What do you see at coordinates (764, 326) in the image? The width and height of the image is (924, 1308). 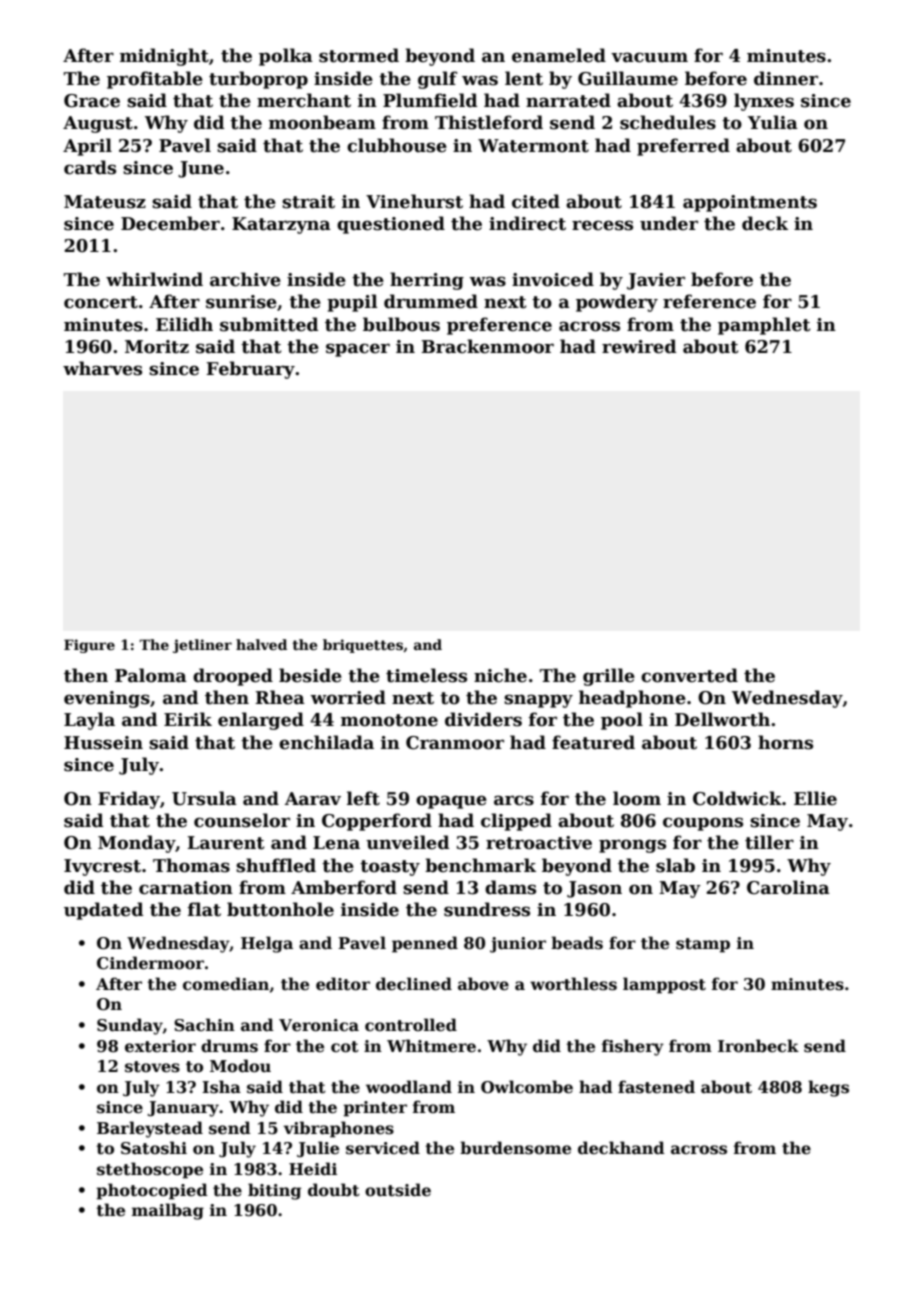 I see `pamphlet` at bounding box center [764, 326].
